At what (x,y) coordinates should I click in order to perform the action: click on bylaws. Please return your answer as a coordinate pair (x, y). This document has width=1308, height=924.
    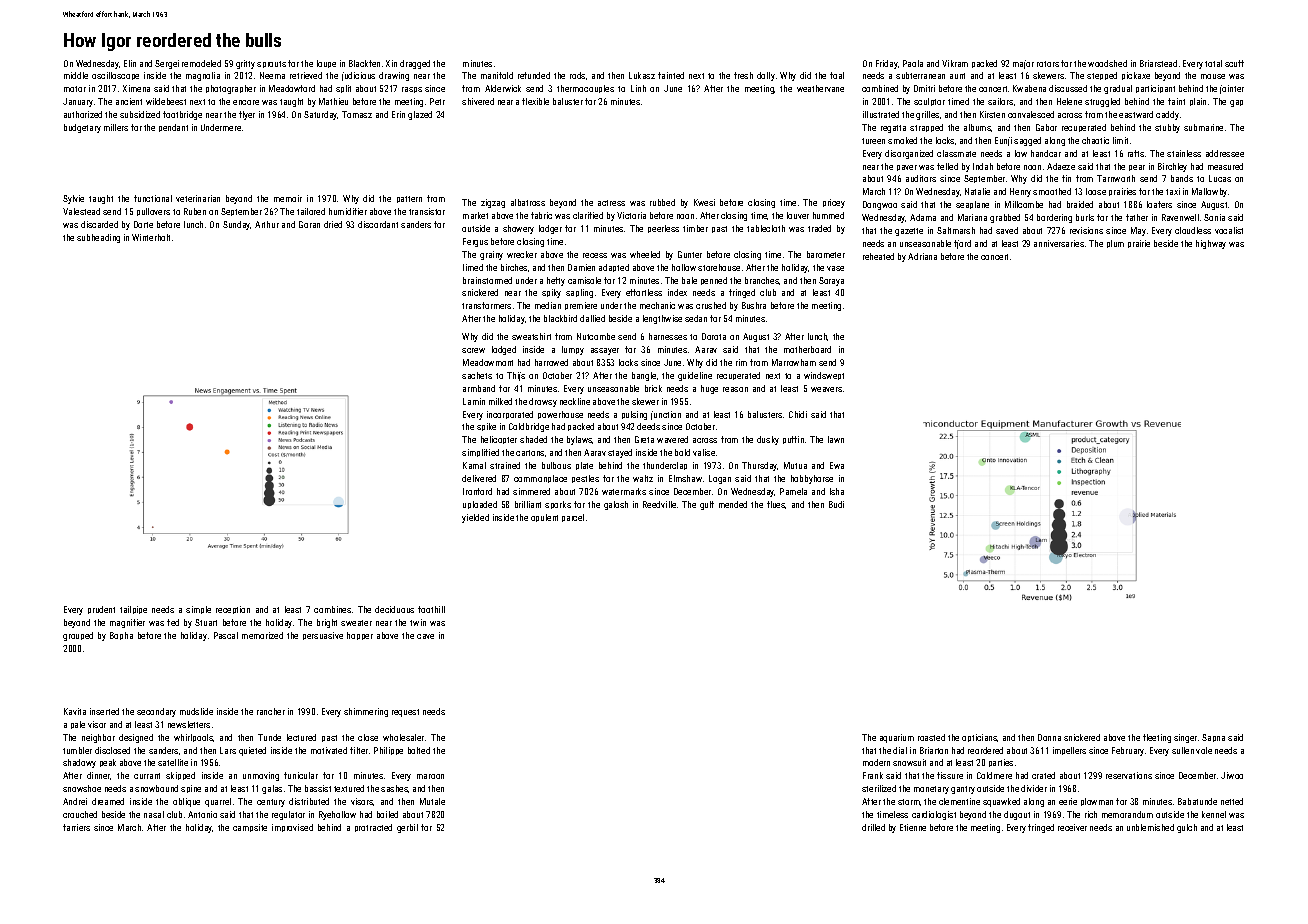
    Looking at the image, I should click on (580, 440).
